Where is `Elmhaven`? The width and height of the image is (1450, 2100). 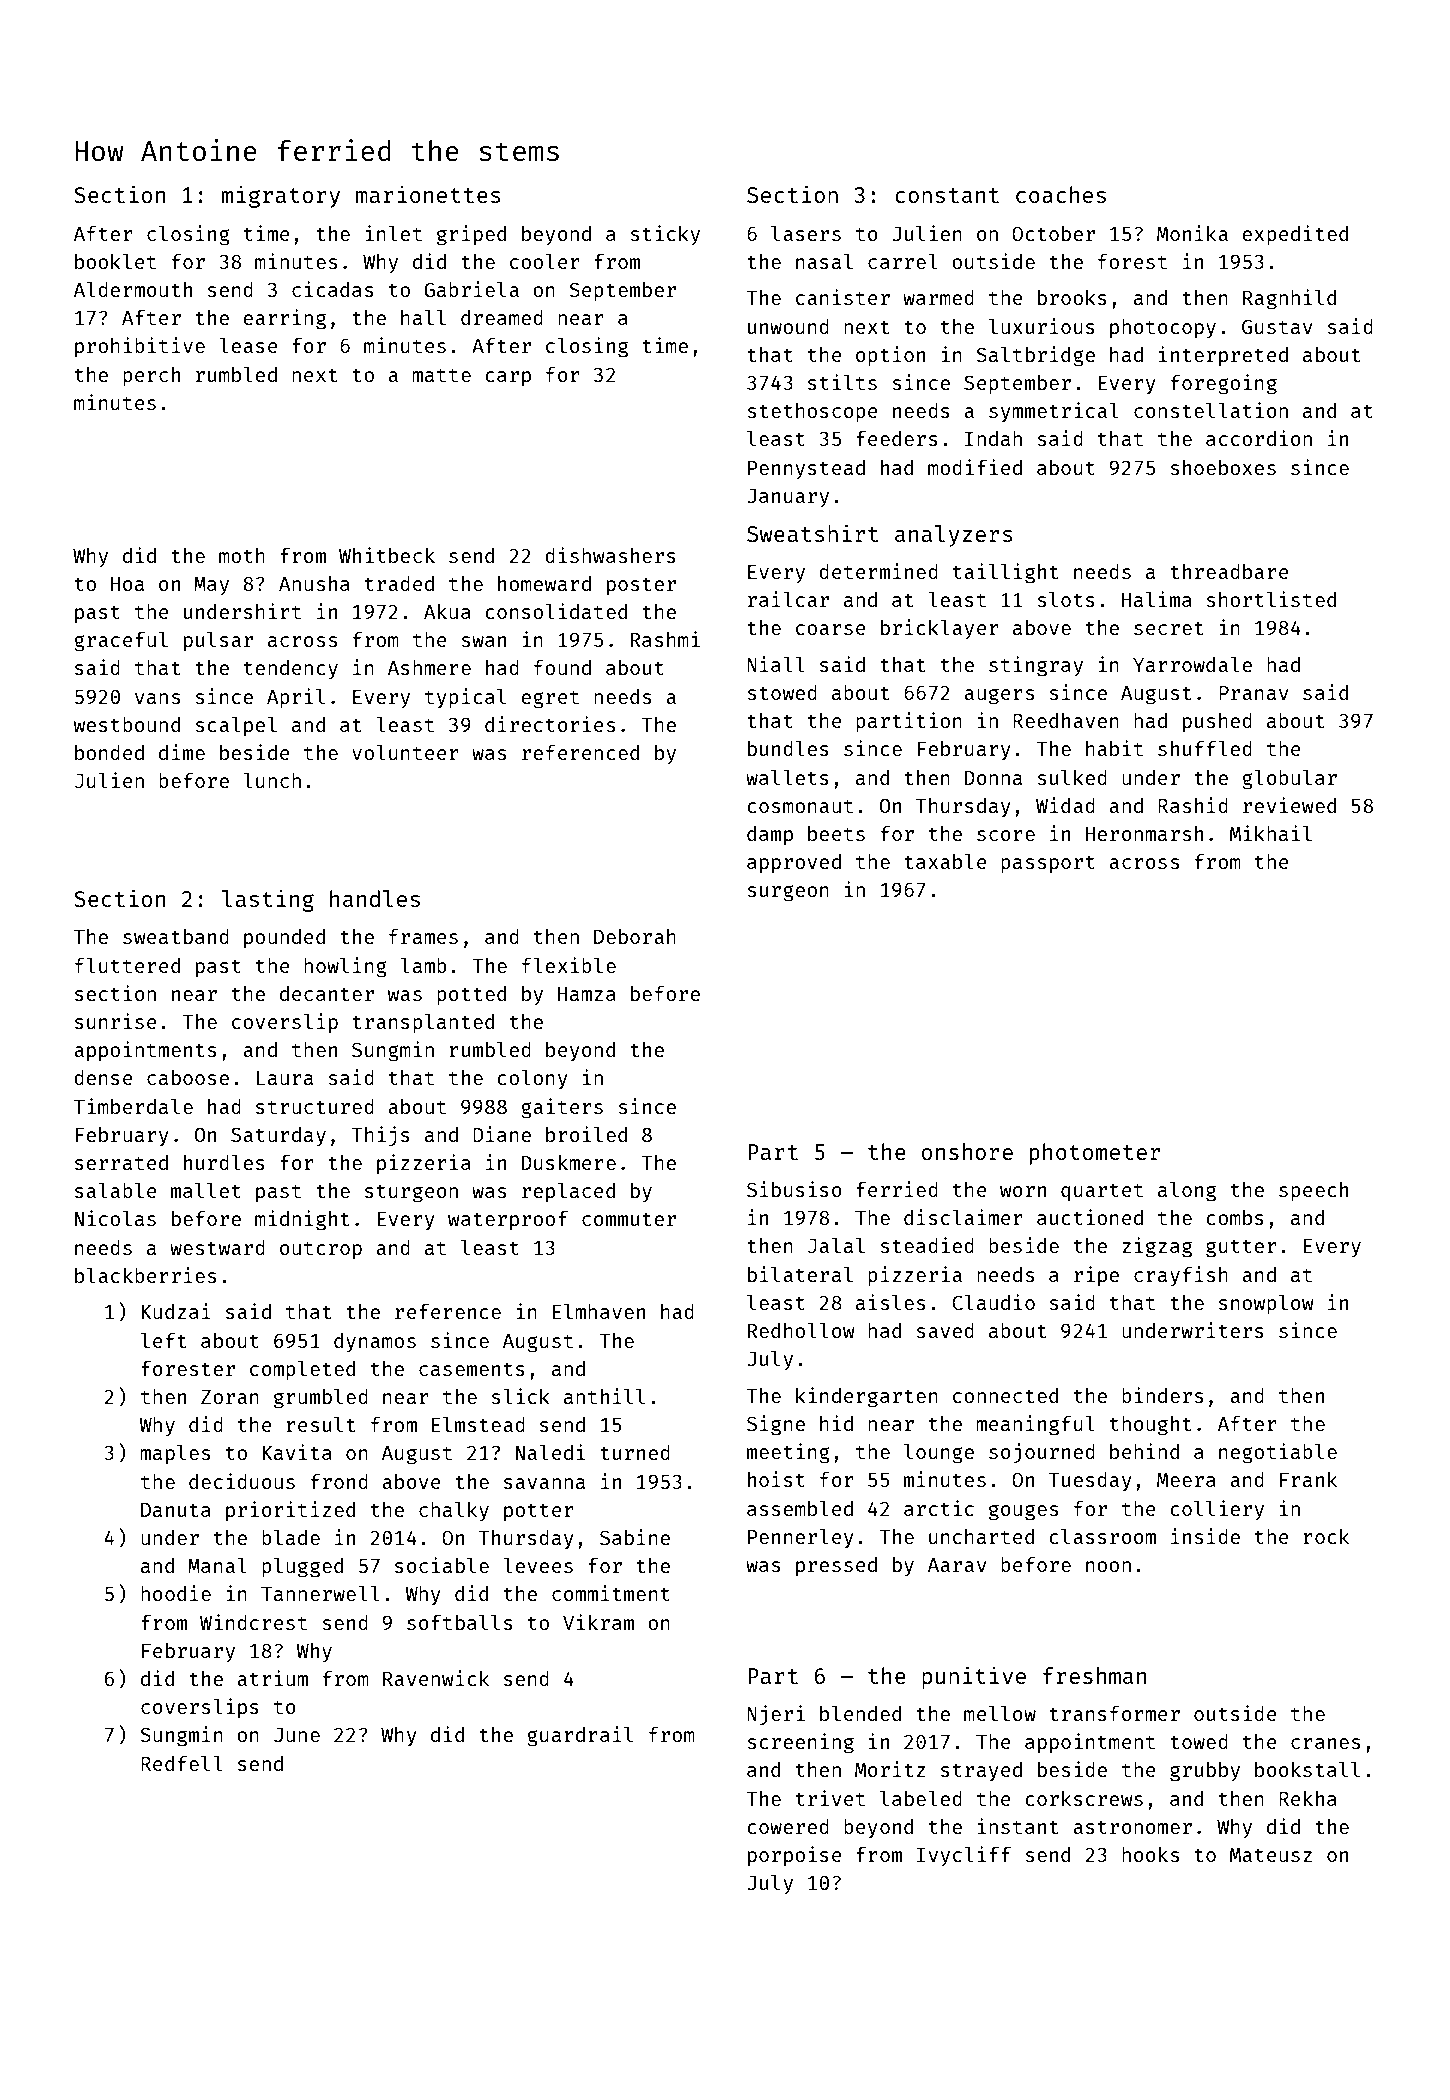
Elmhaven is located at coordinates (599, 1311).
